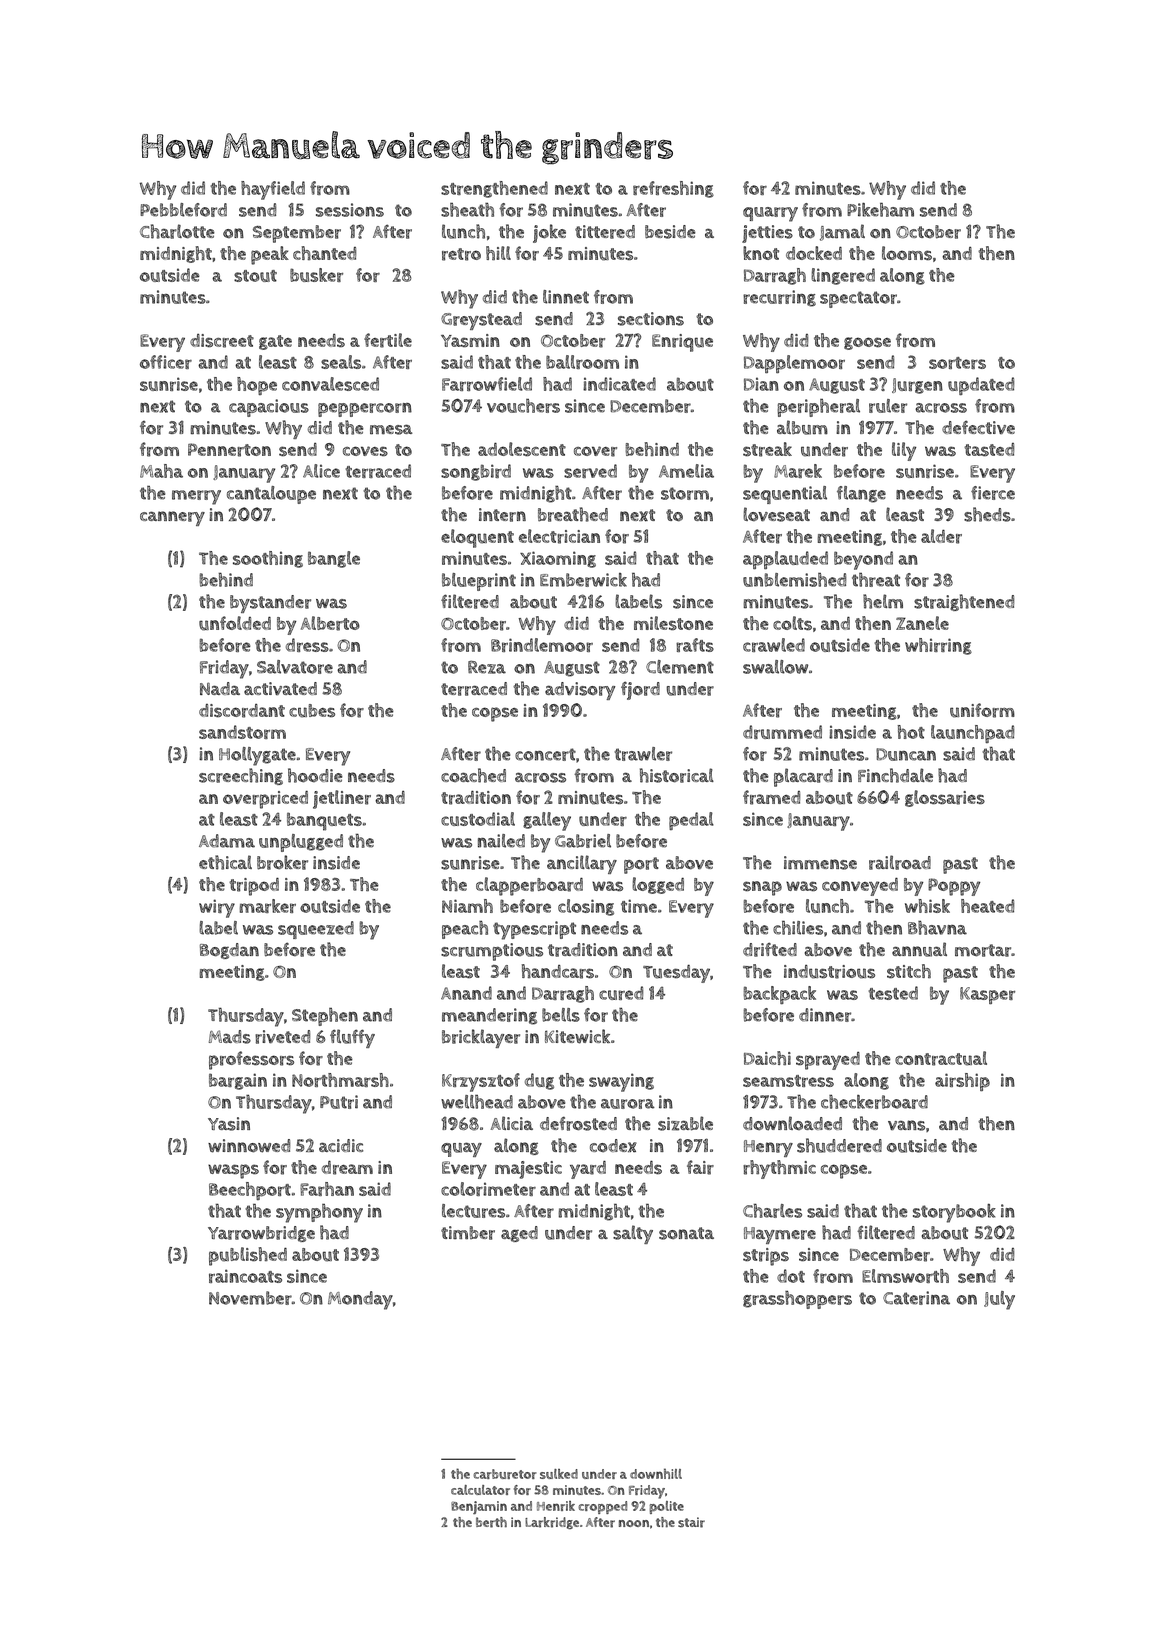  What do you see at coordinates (261, 1234) in the screenshot?
I see `Yarrowbridge` at bounding box center [261, 1234].
